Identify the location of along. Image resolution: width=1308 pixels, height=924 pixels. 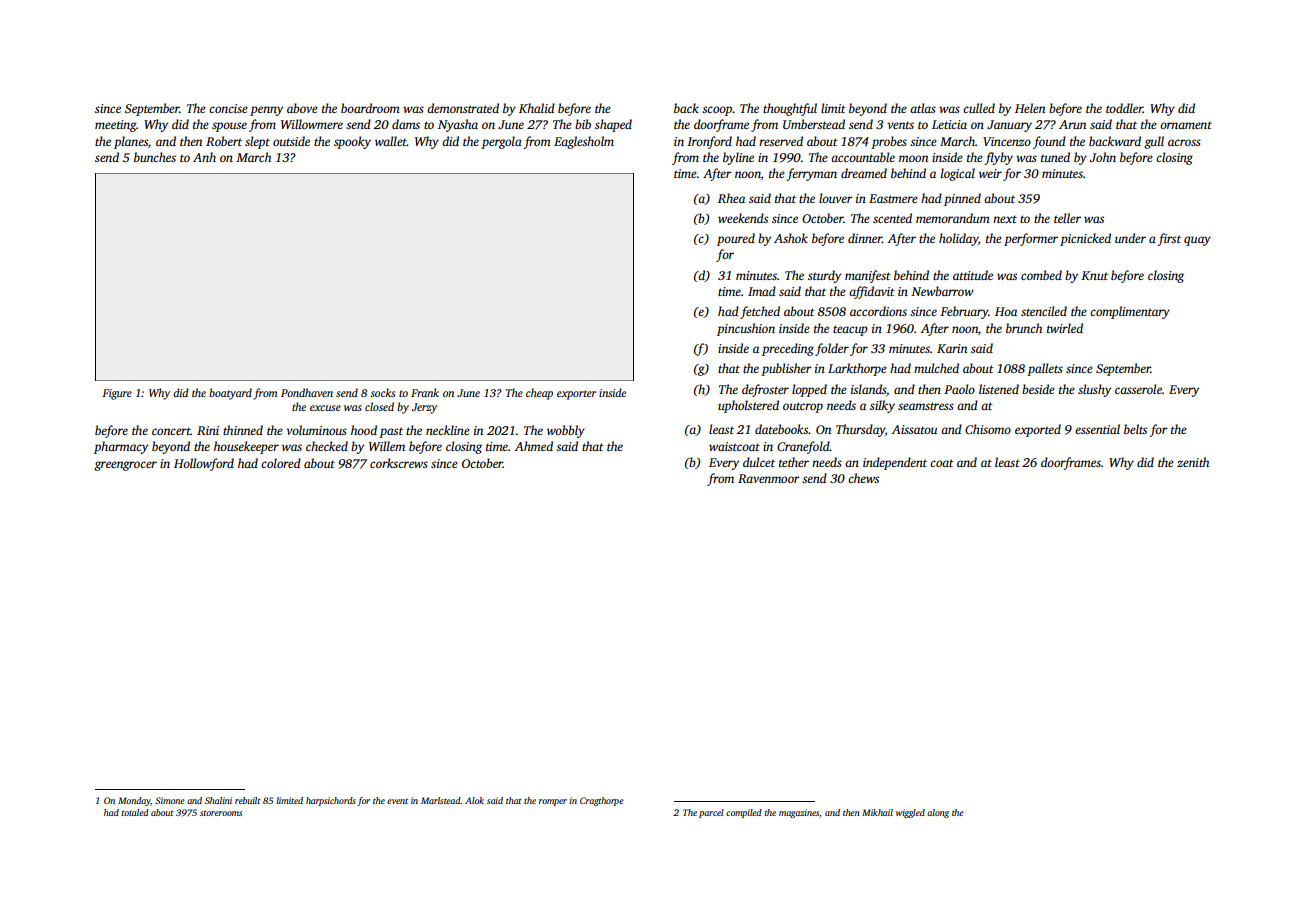
(938, 813).
